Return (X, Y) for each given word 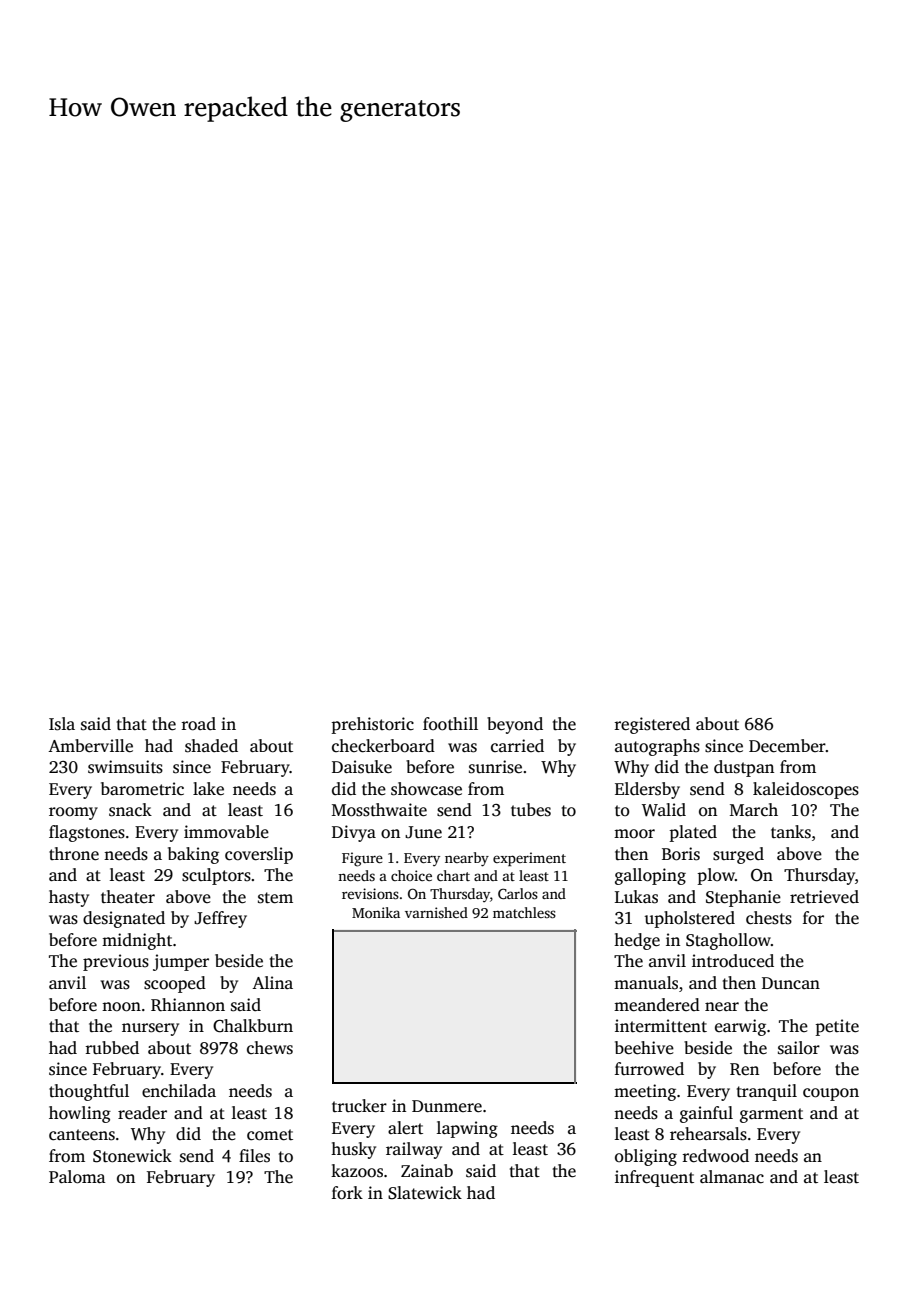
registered (652, 725)
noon (121, 1007)
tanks (791, 832)
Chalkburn (253, 1026)
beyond (515, 725)
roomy (73, 813)
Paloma (77, 1177)
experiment (529, 859)
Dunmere (447, 1106)
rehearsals (708, 1134)
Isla (62, 724)
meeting (645, 1092)
